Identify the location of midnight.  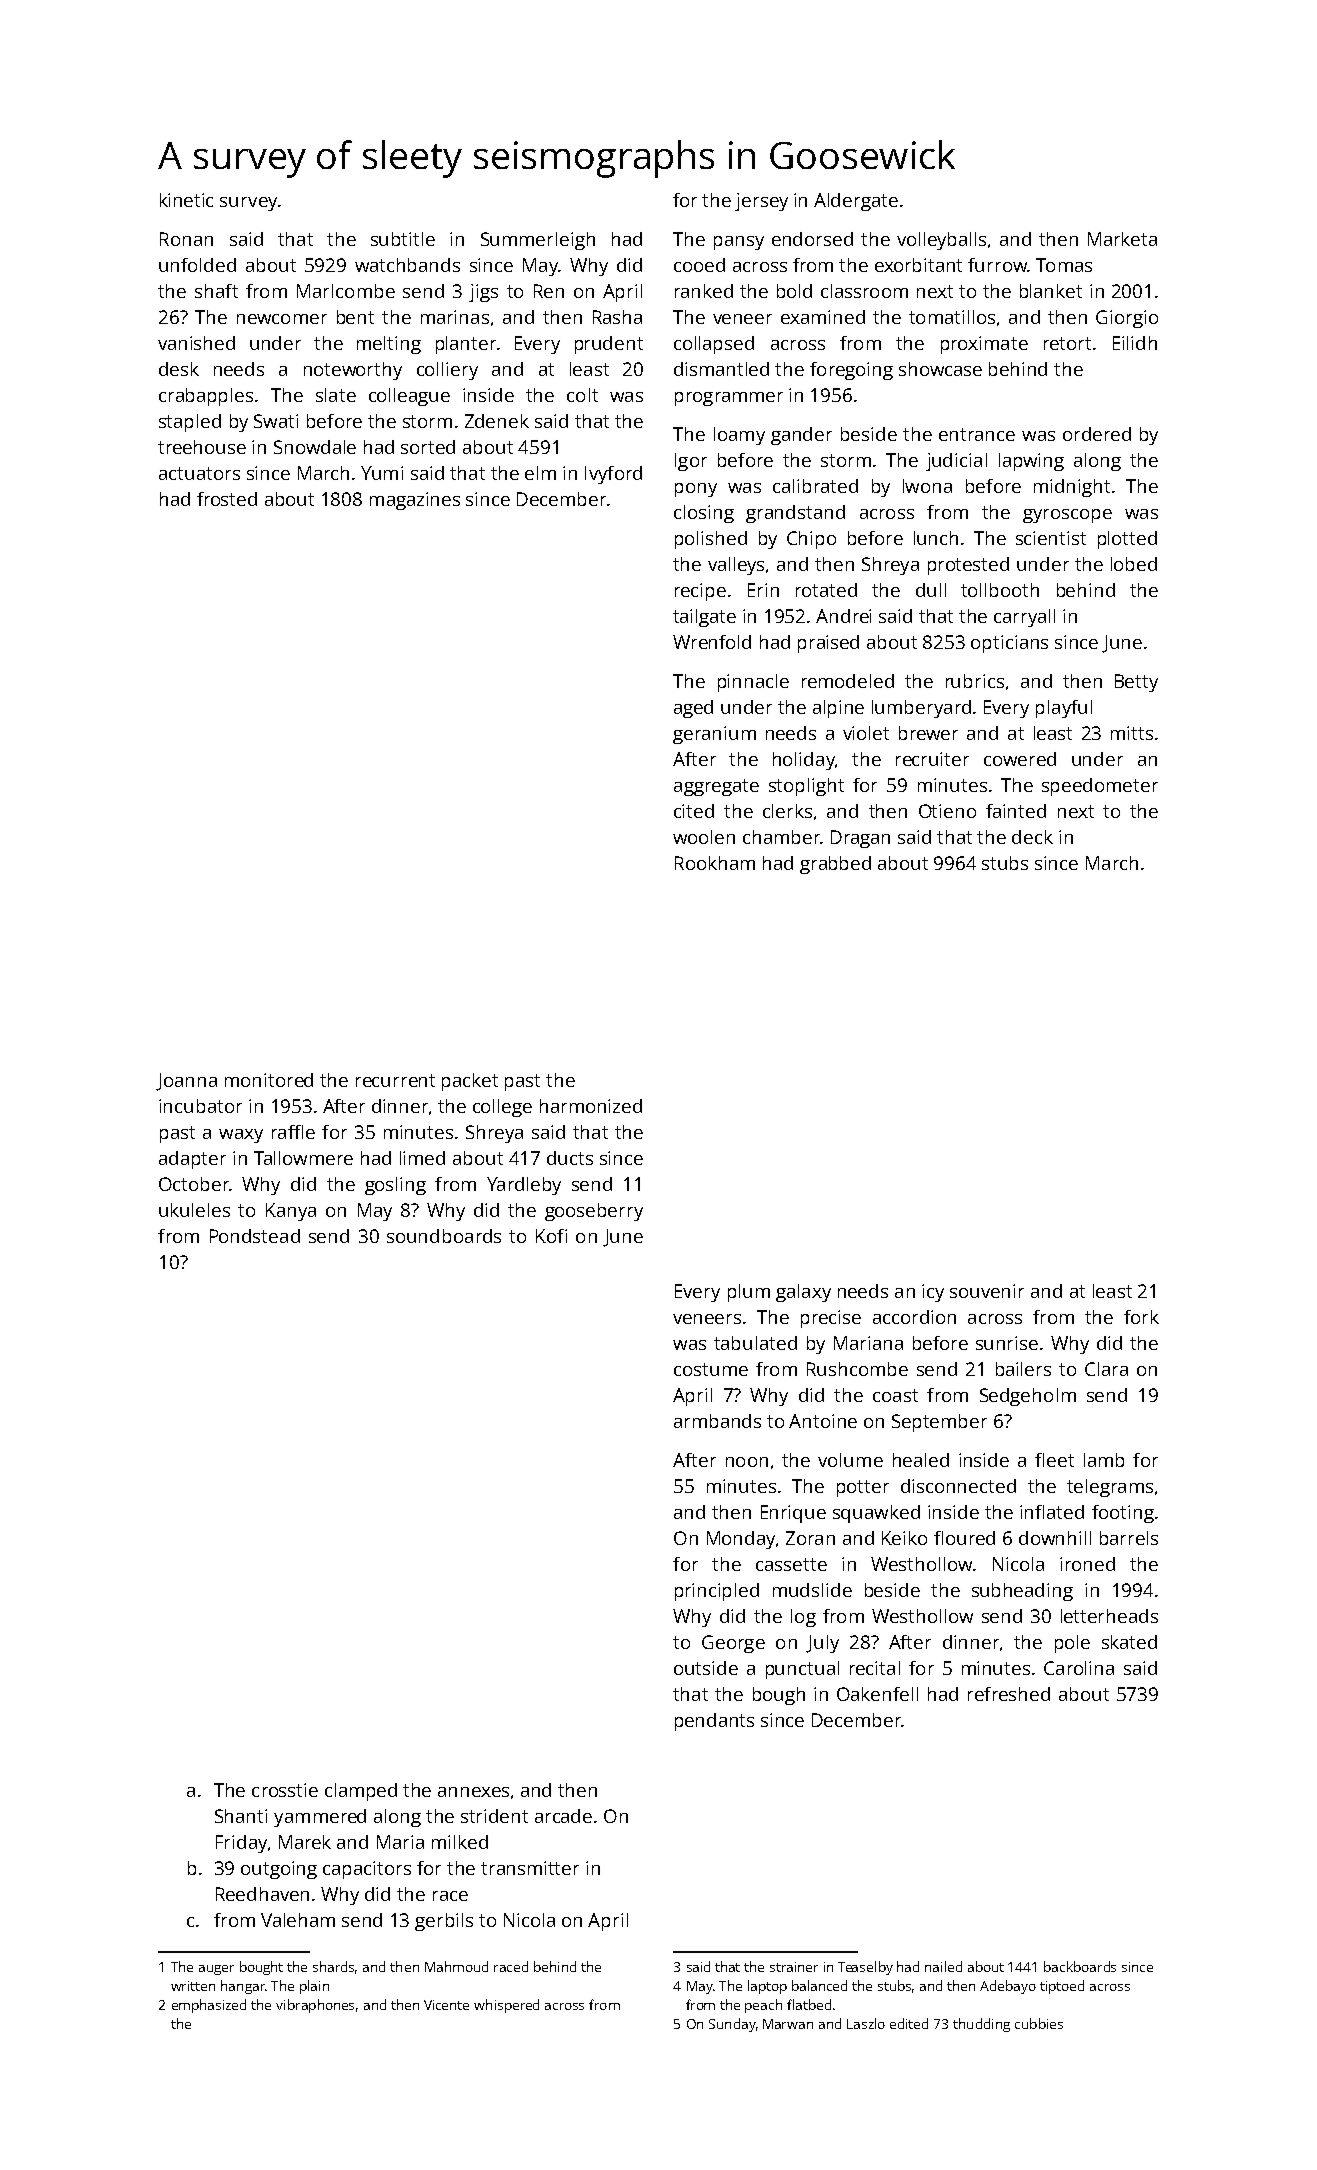
(1072, 488).
